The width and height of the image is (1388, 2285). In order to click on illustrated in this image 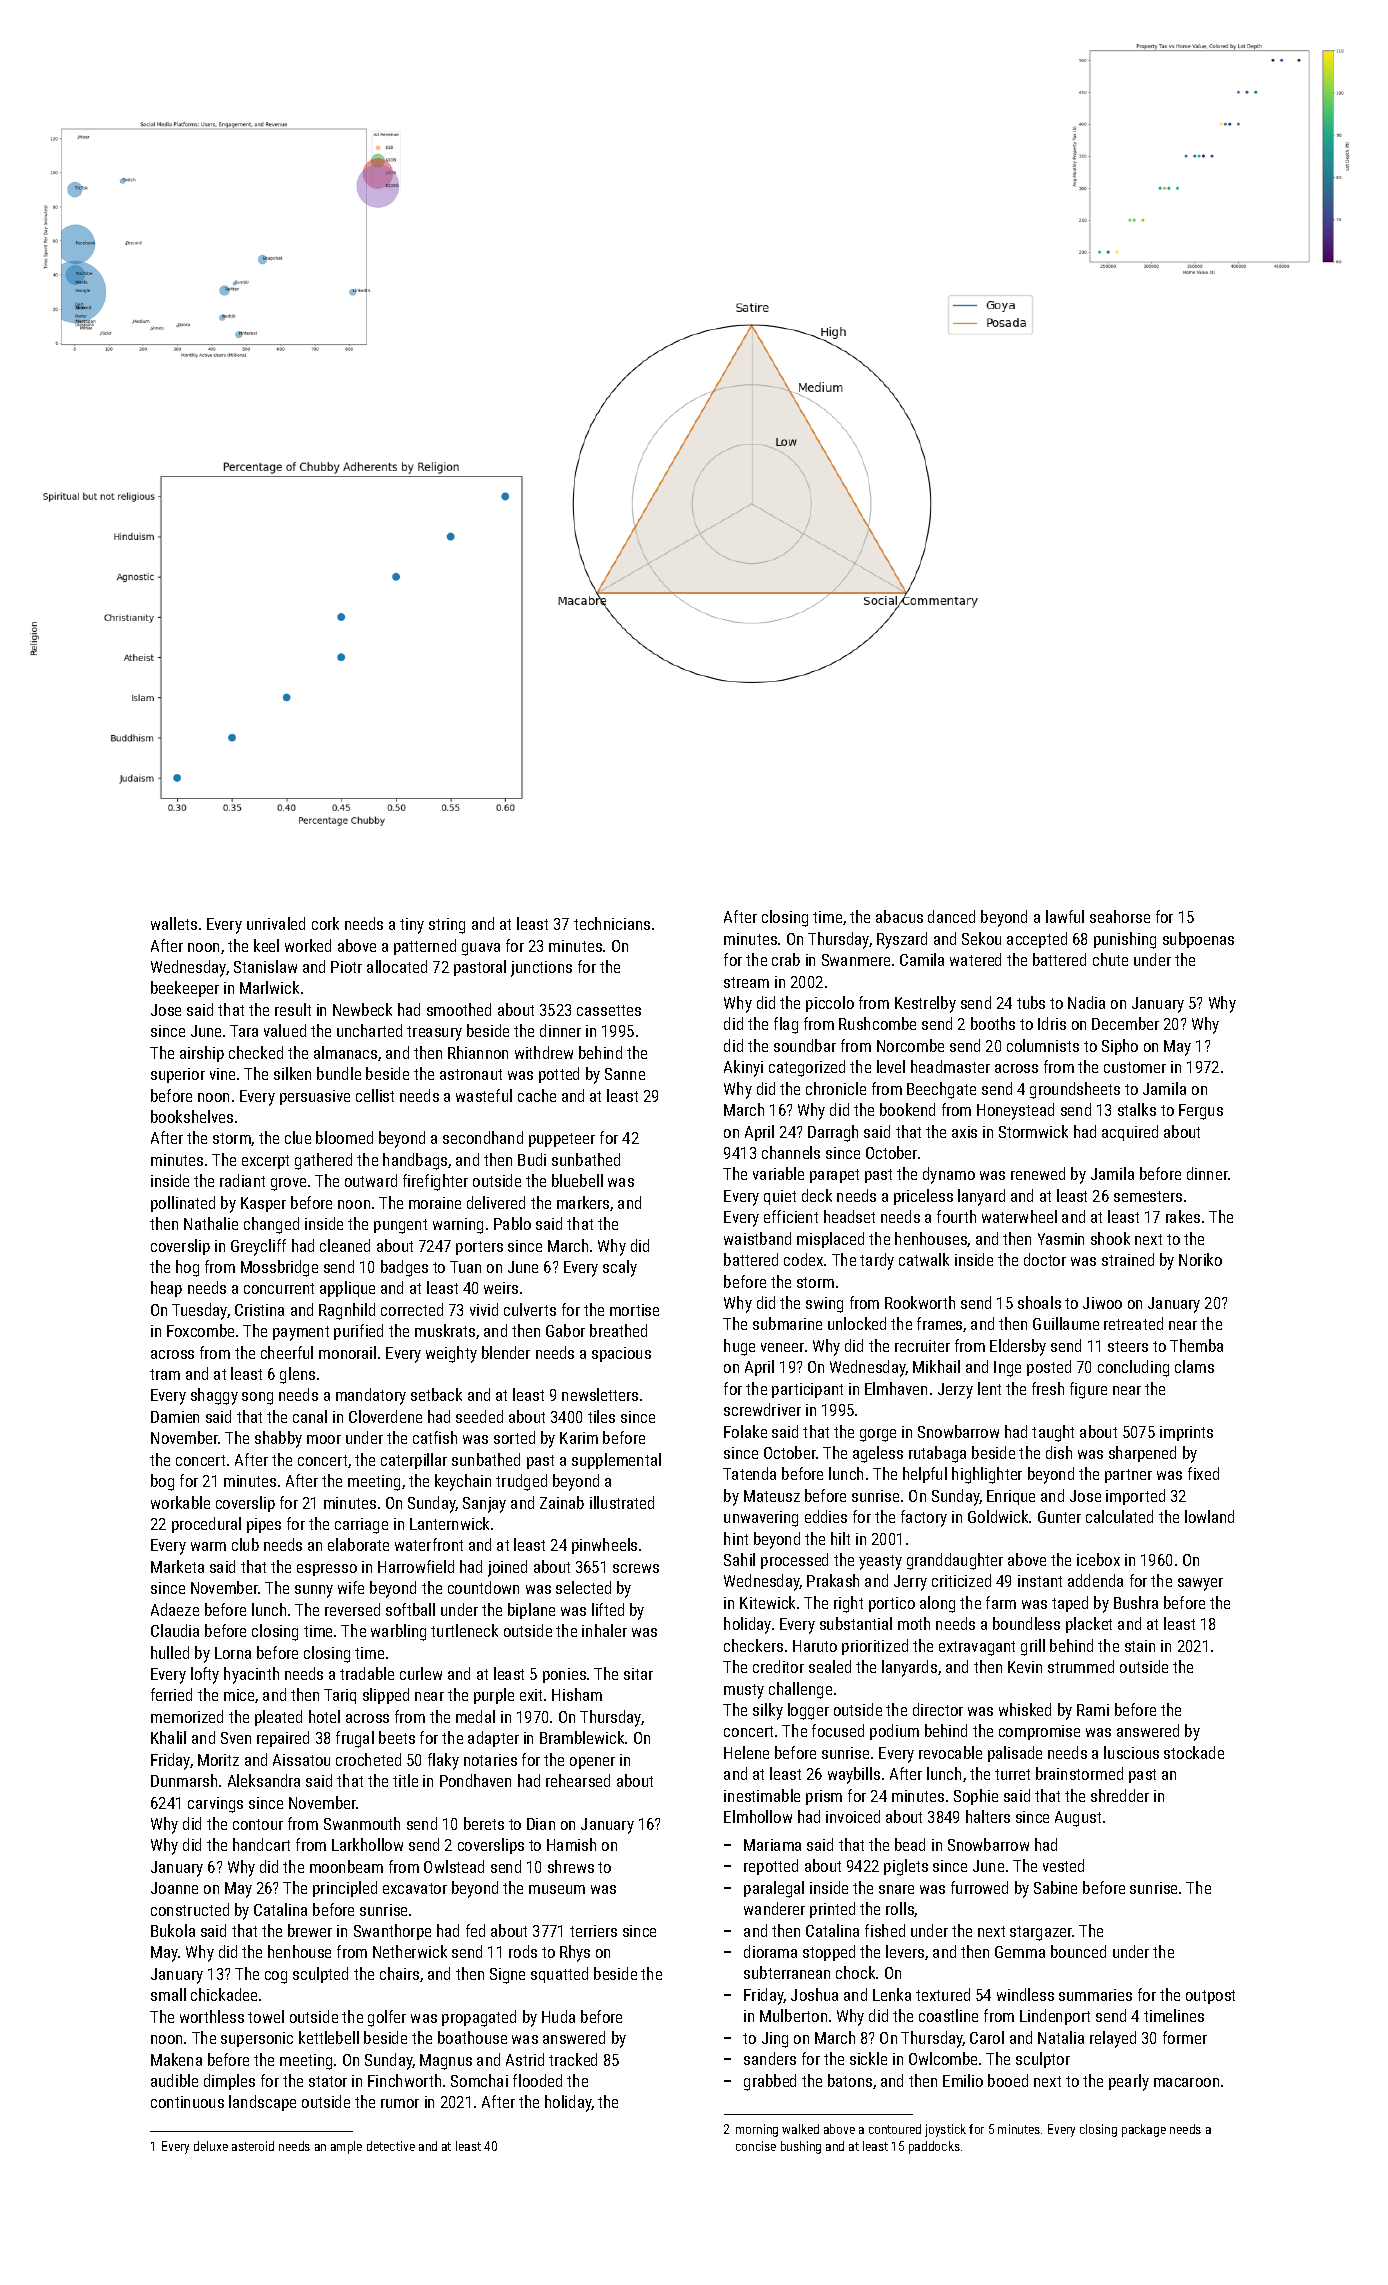, I will do `click(622, 1502)`.
